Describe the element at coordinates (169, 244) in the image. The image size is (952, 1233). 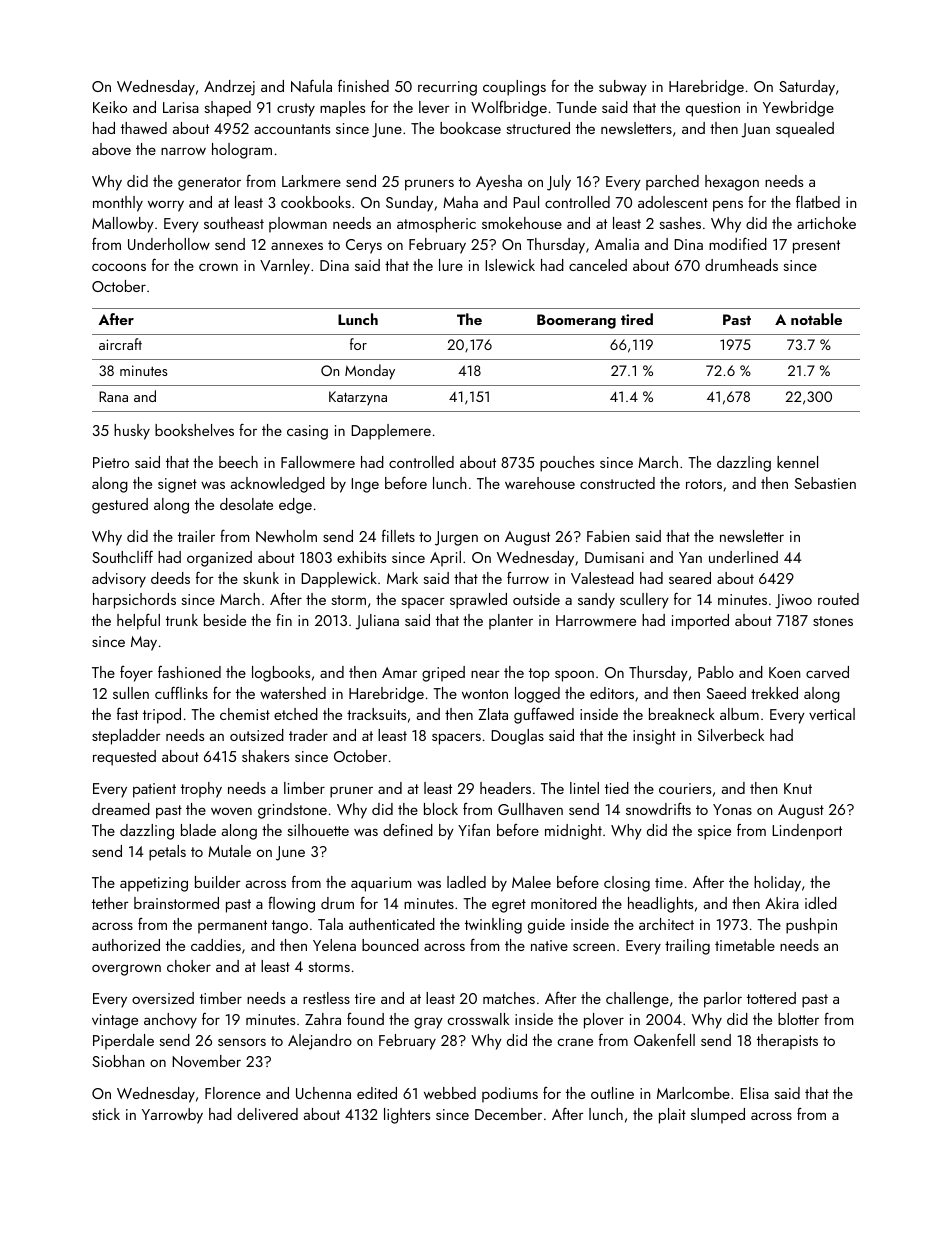
I see `Underhollow` at that location.
